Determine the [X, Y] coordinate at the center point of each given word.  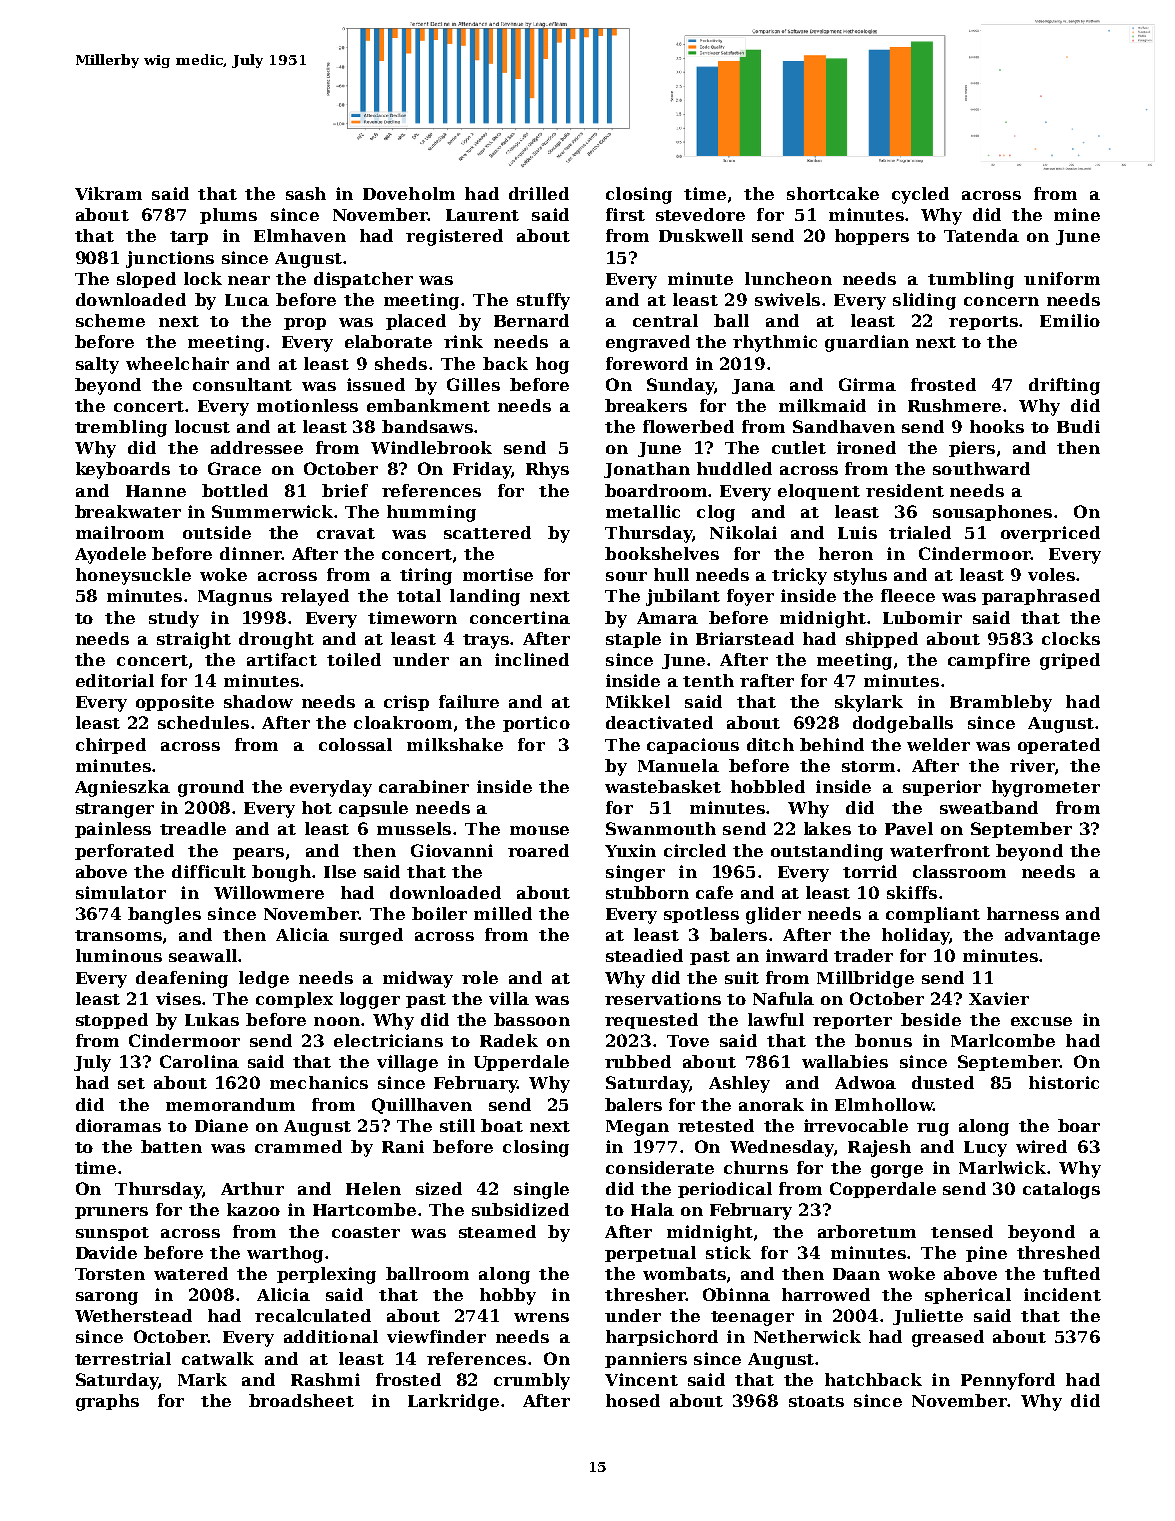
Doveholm [409, 193]
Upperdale [521, 1063]
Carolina [199, 1061]
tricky [799, 576]
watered [191, 1273]
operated [1059, 746]
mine [1077, 214]
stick [728, 1252]
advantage [1052, 936]
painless [113, 830]
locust [202, 426]
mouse [539, 830]
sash [306, 193]
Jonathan [647, 470]
